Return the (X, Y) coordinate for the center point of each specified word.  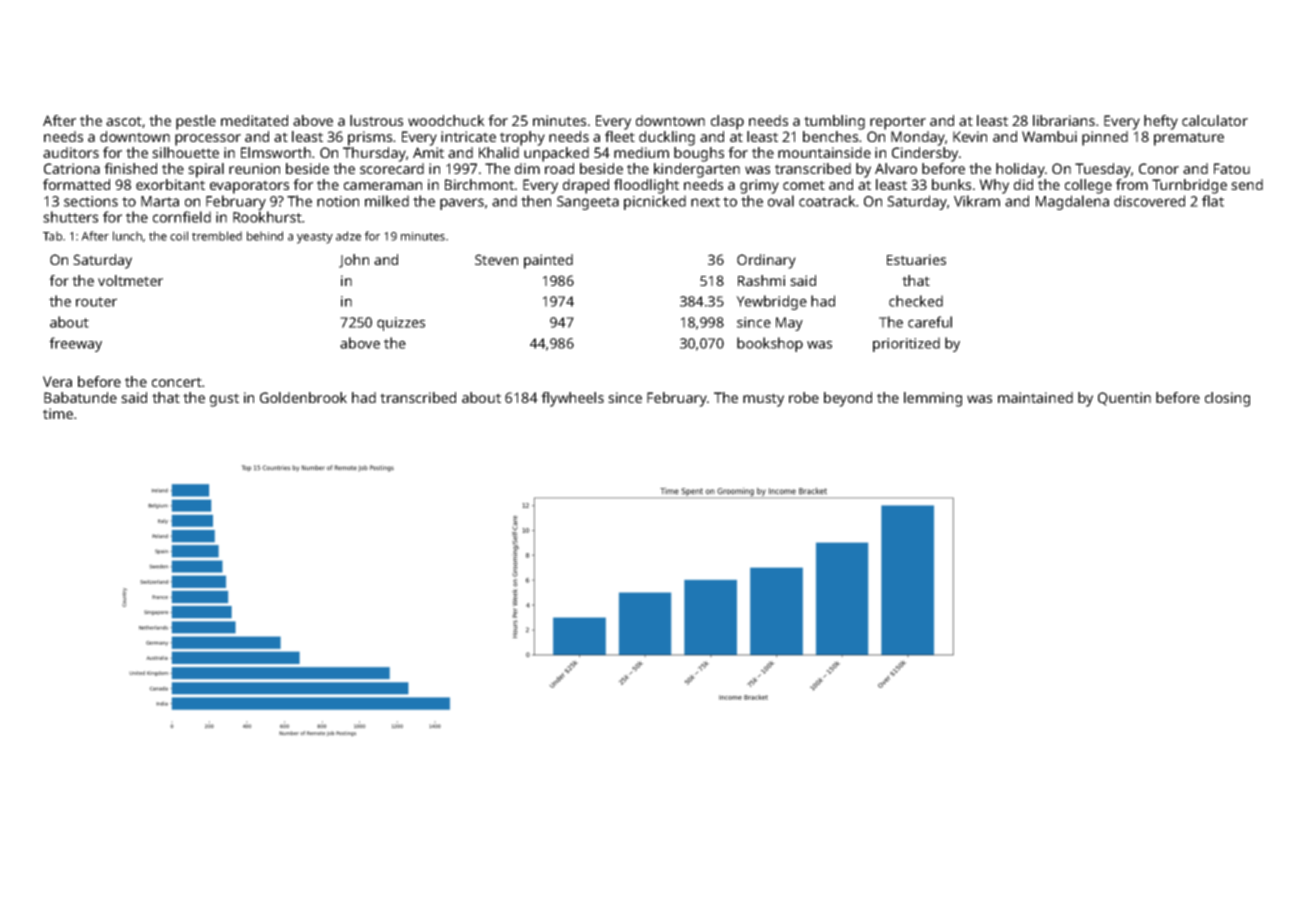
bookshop (770, 344)
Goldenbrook (303, 397)
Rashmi (761, 280)
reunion (254, 168)
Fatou (1232, 168)
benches (830, 136)
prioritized (906, 344)
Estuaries (916, 259)
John (354, 261)
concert (177, 382)
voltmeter (130, 280)
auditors (71, 152)
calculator (1215, 120)
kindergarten (697, 170)
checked (916, 301)
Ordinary (766, 261)
